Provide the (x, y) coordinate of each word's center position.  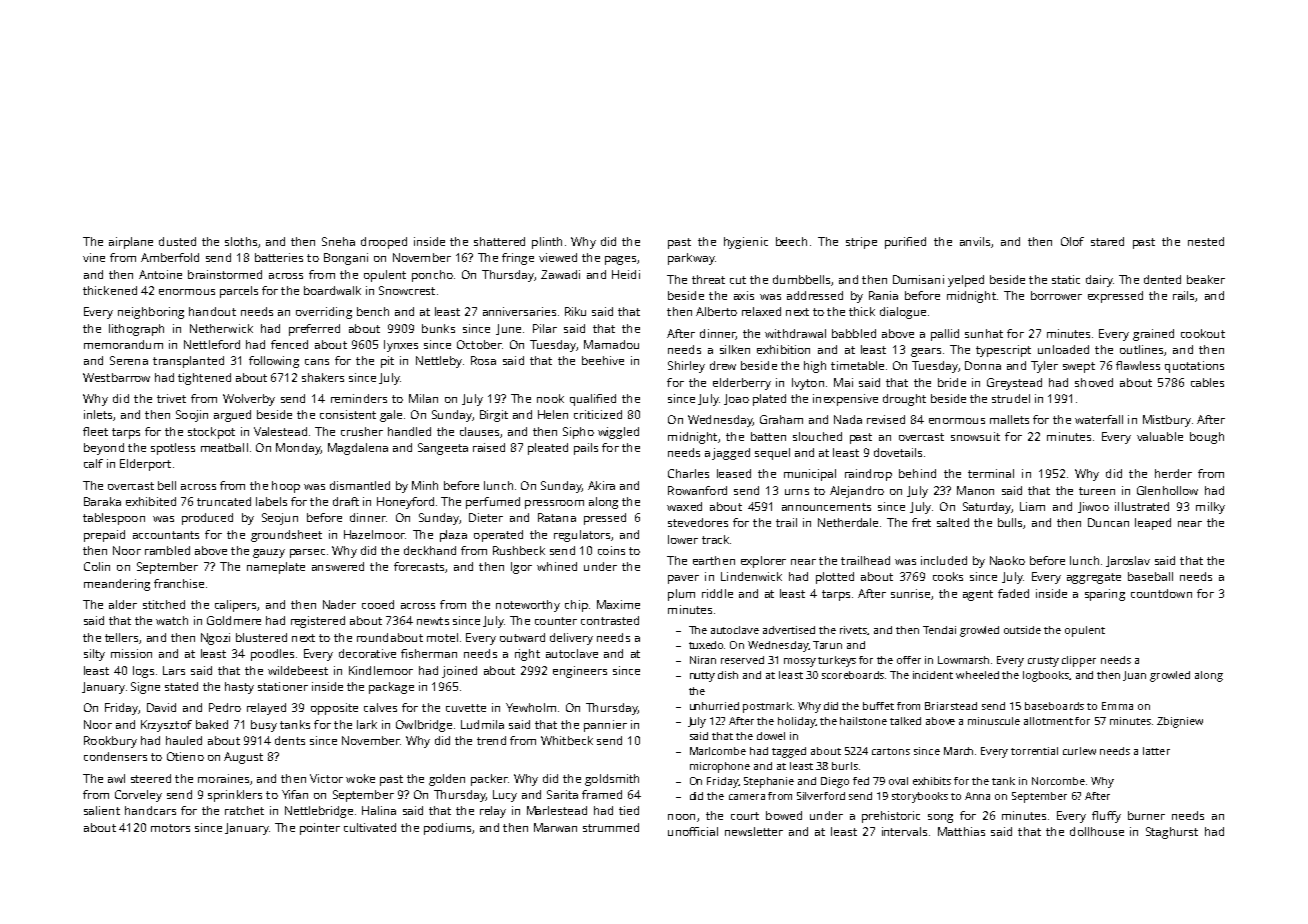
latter (1156, 751)
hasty (239, 688)
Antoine (160, 274)
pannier (605, 726)
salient (102, 810)
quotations (1194, 367)
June (508, 329)
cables (1207, 382)
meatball (224, 447)
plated (769, 400)
